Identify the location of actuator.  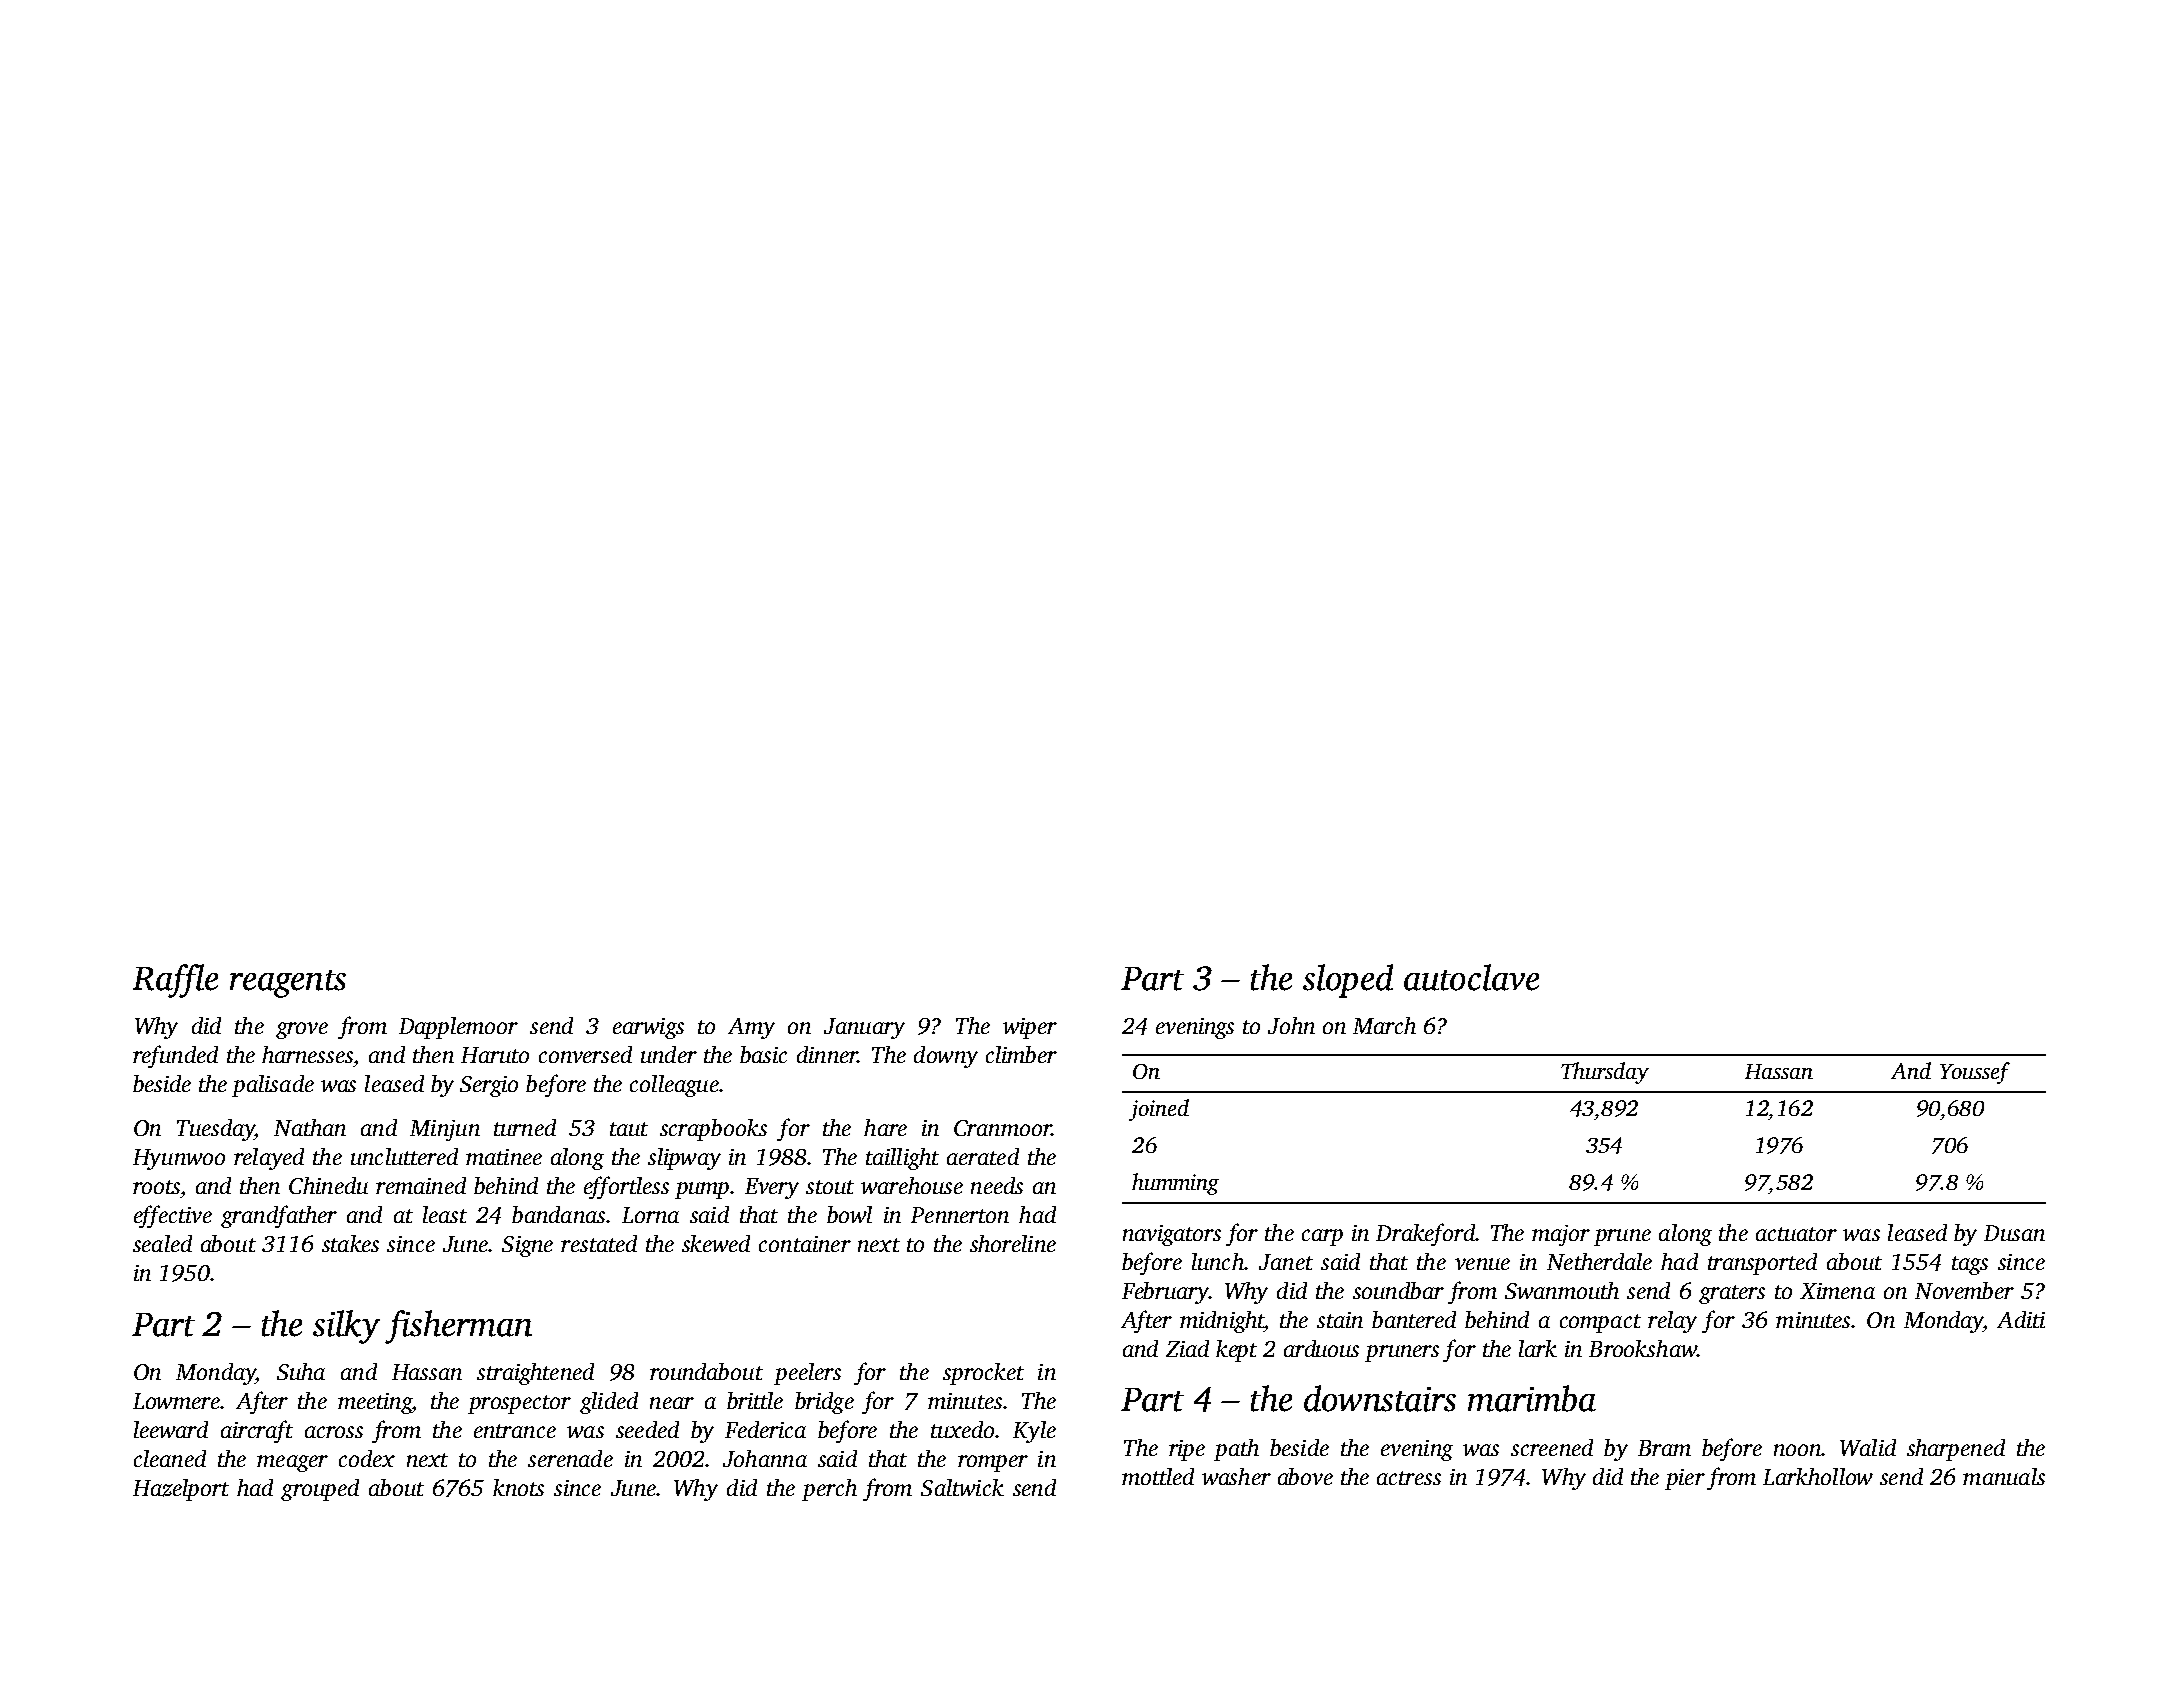
(1796, 1234).
